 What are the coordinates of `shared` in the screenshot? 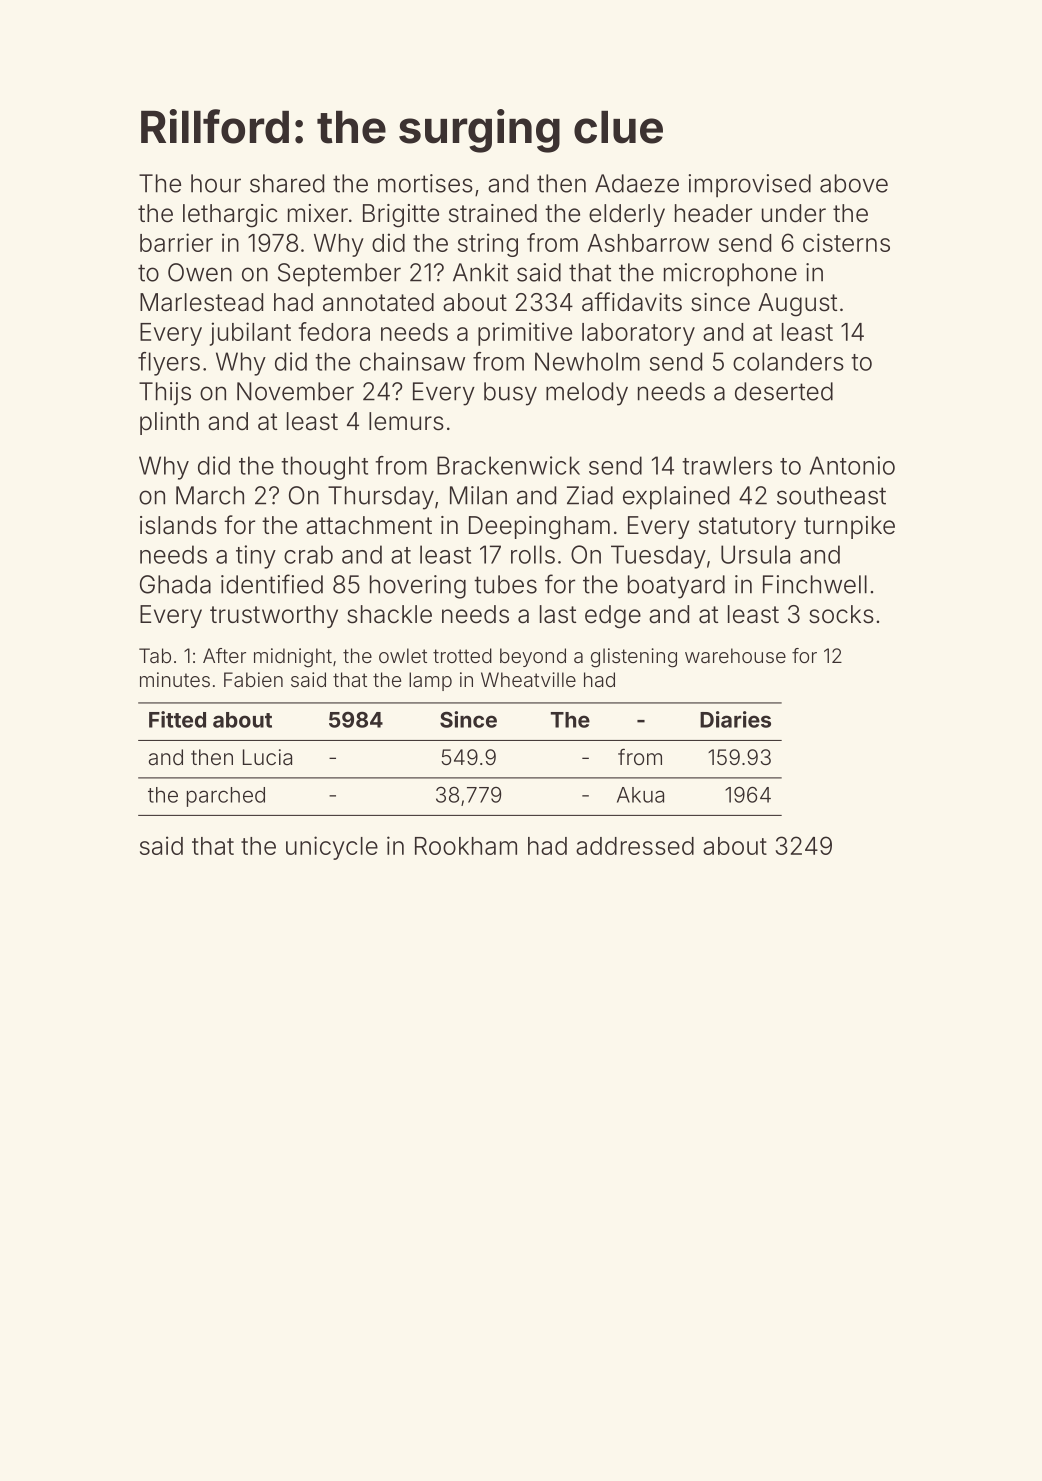 It's located at (287, 183).
